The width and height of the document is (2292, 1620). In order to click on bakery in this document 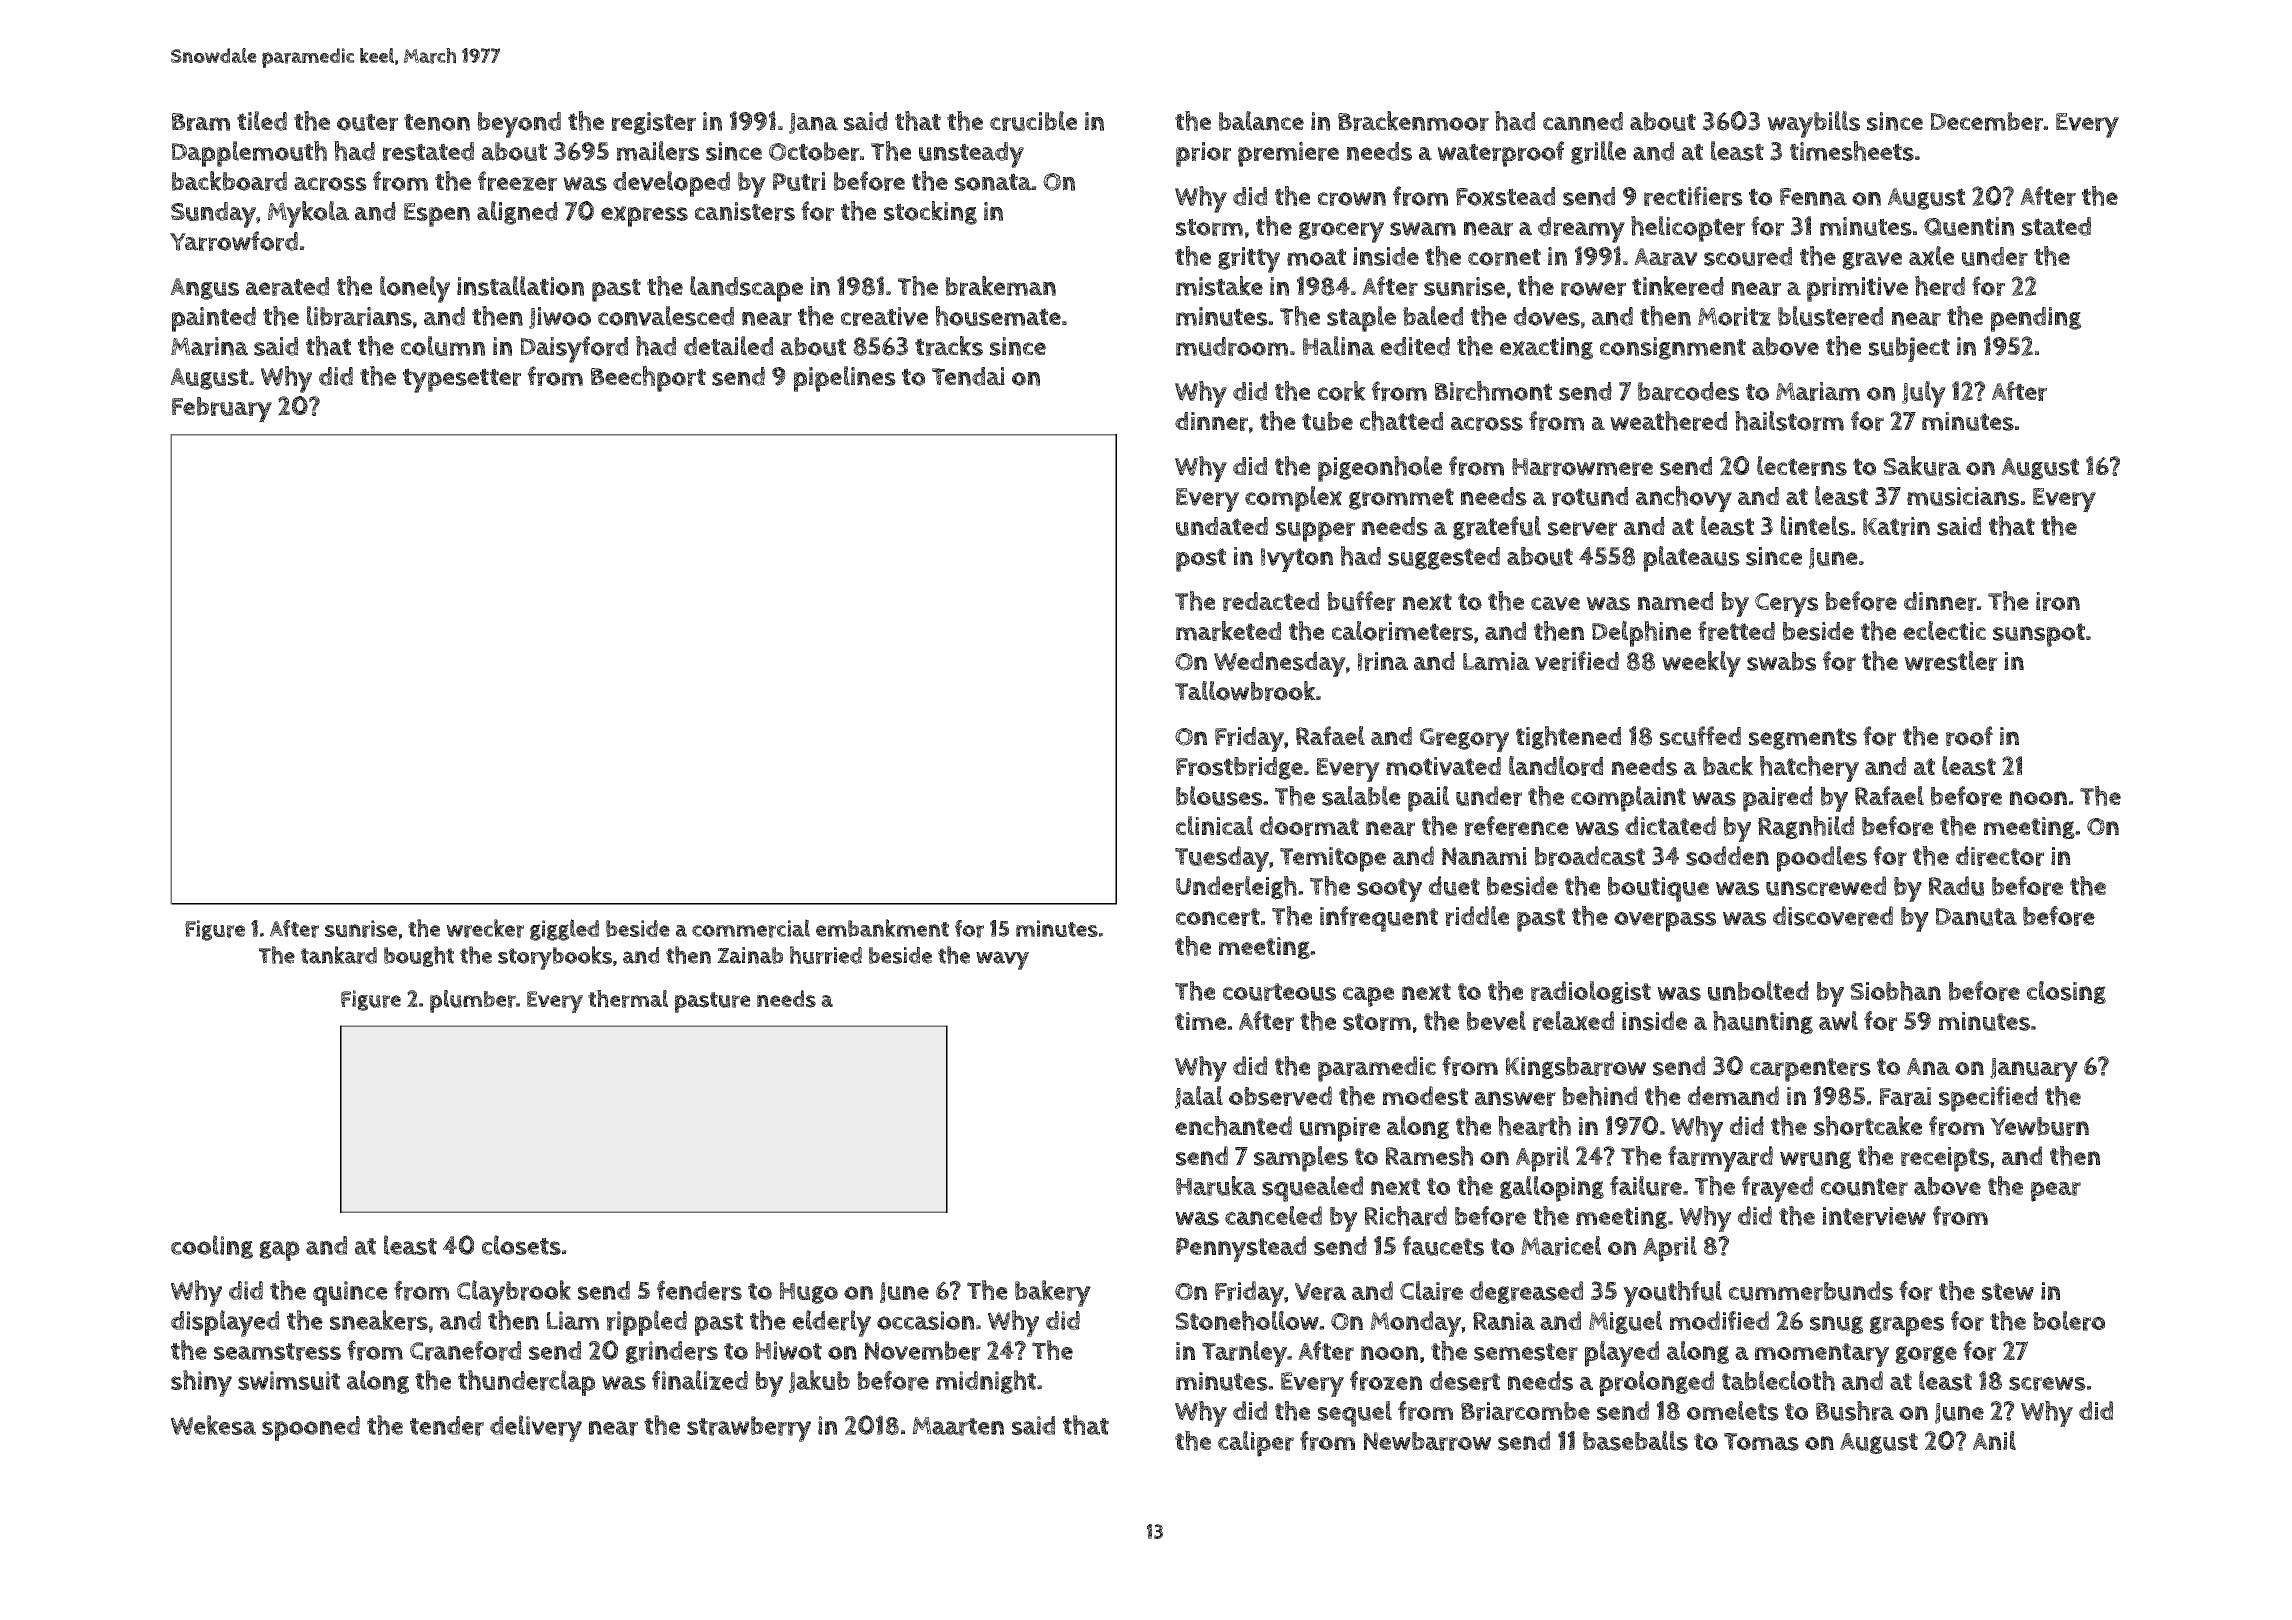, I will do `click(1053, 1293)`.
